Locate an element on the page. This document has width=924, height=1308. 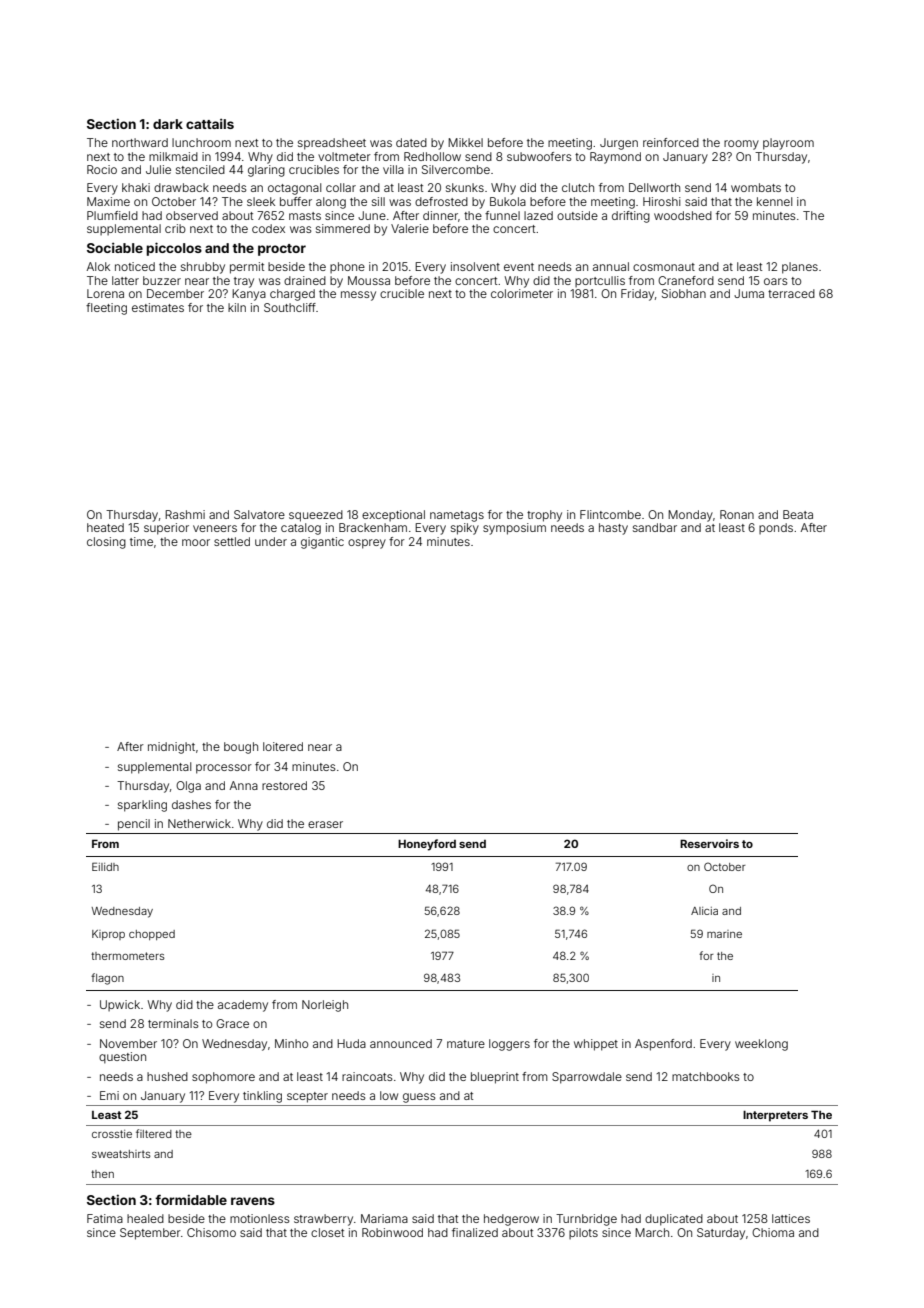
Monday is located at coordinates (690, 516).
